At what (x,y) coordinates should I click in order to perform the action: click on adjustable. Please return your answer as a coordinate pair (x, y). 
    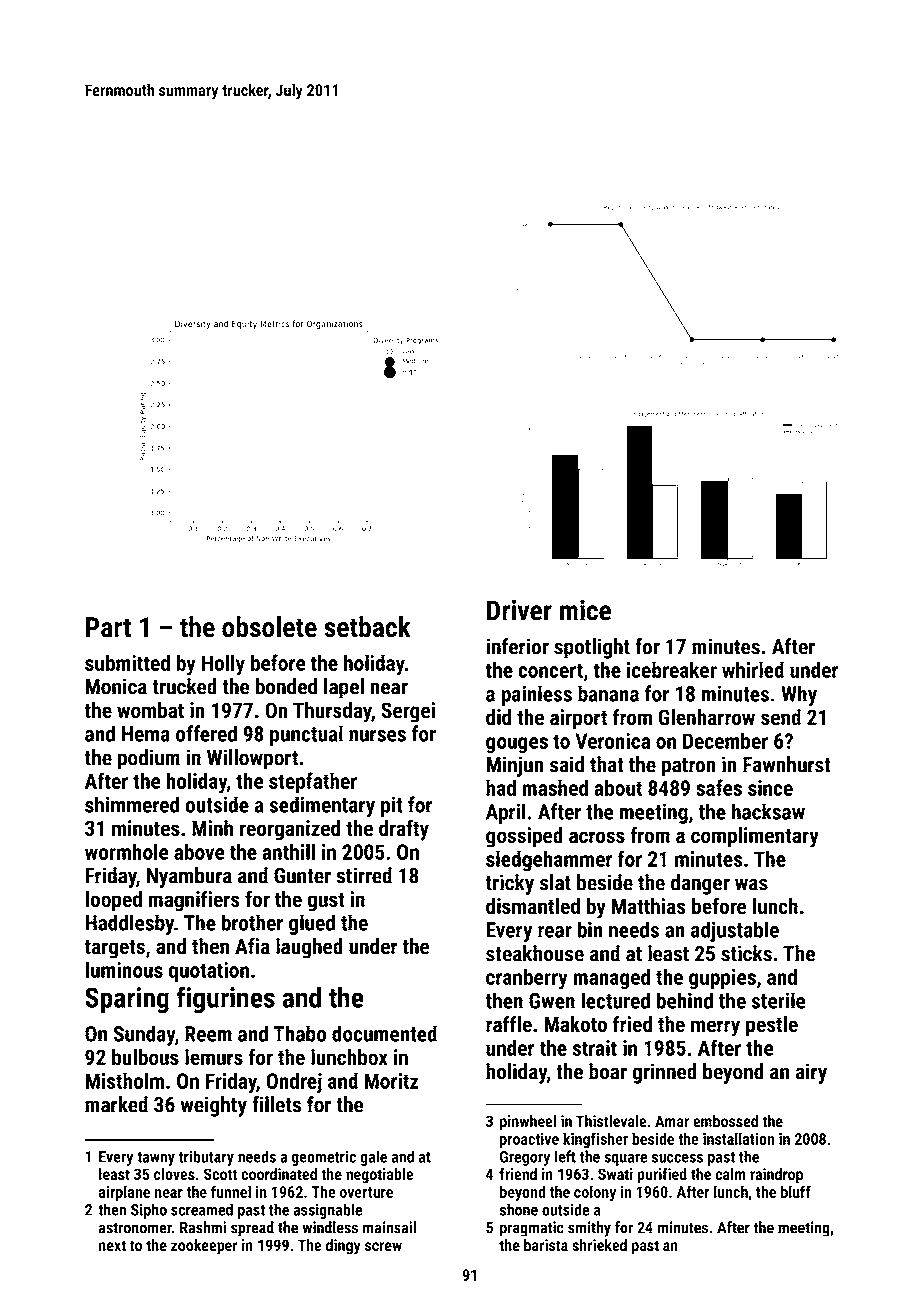
    Looking at the image, I should click on (735, 931).
